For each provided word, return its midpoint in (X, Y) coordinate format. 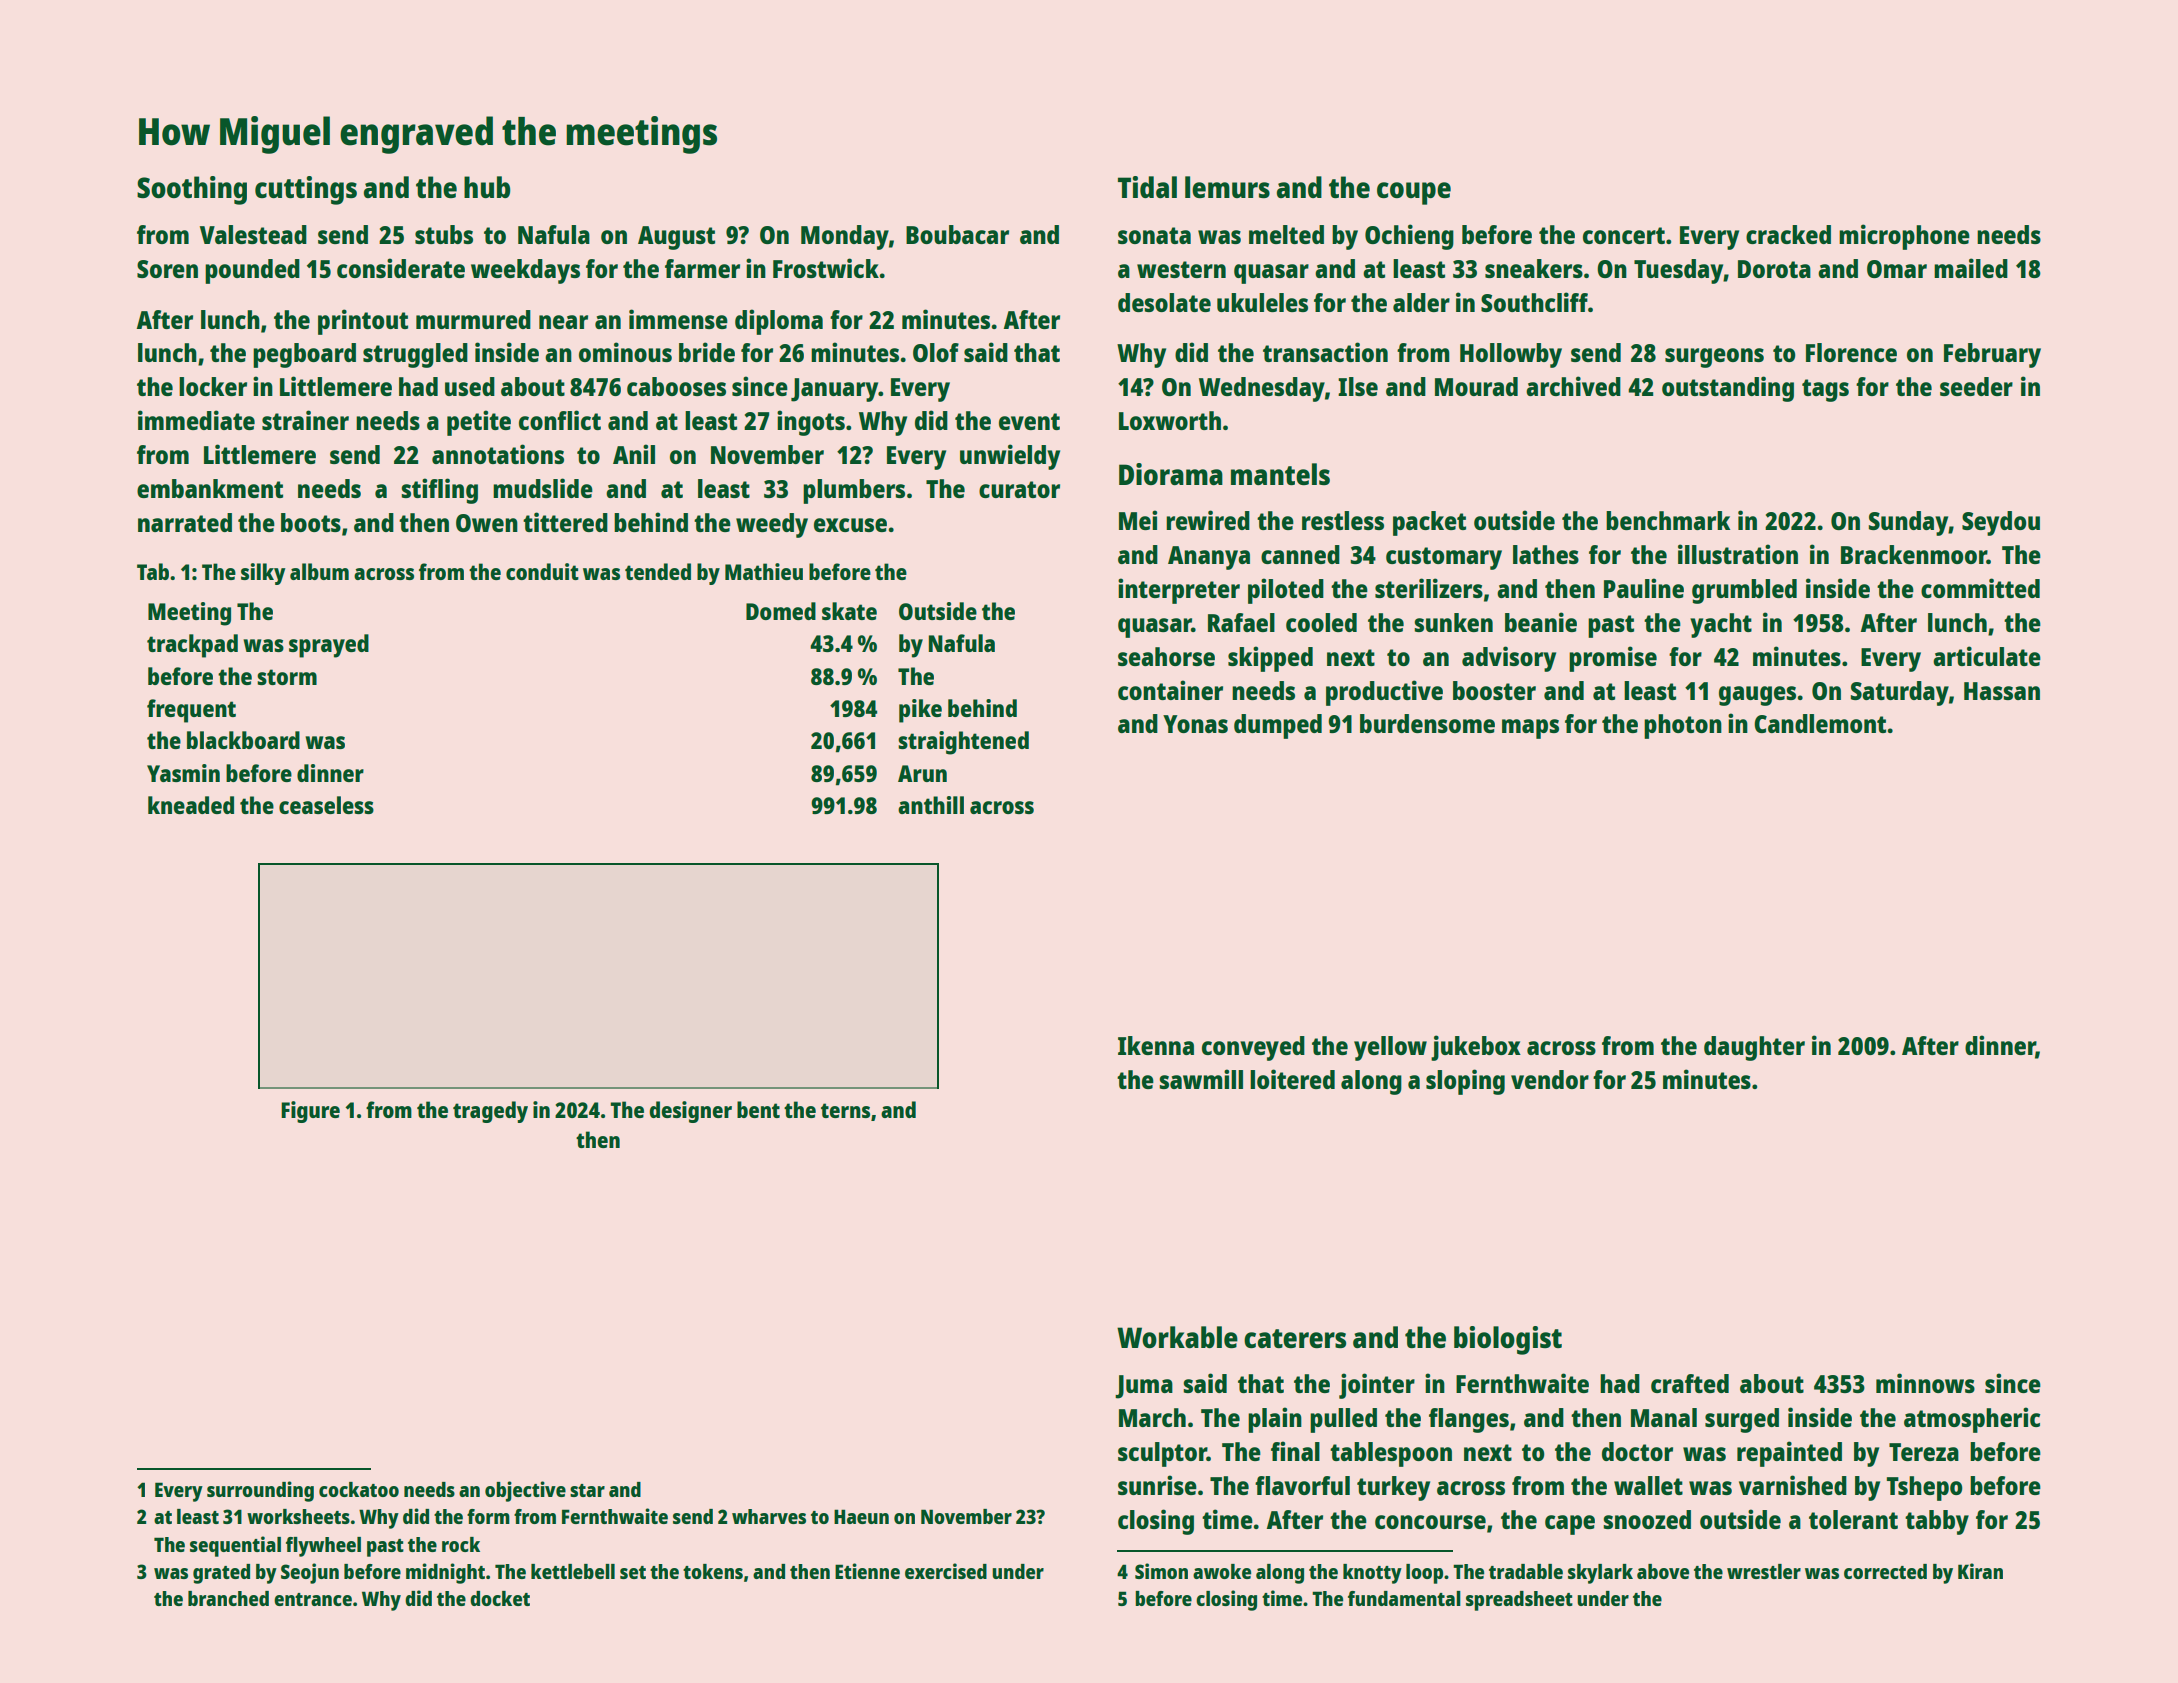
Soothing (192, 190)
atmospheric (1972, 1420)
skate (849, 611)
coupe (1414, 193)
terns (845, 1110)
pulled (1343, 1420)
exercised (946, 1571)
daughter (1754, 1048)
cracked (1788, 234)
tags (1825, 390)
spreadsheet (1519, 1601)
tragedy (490, 1112)
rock (461, 1544)
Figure (310, 1112)
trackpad (192, 646)
